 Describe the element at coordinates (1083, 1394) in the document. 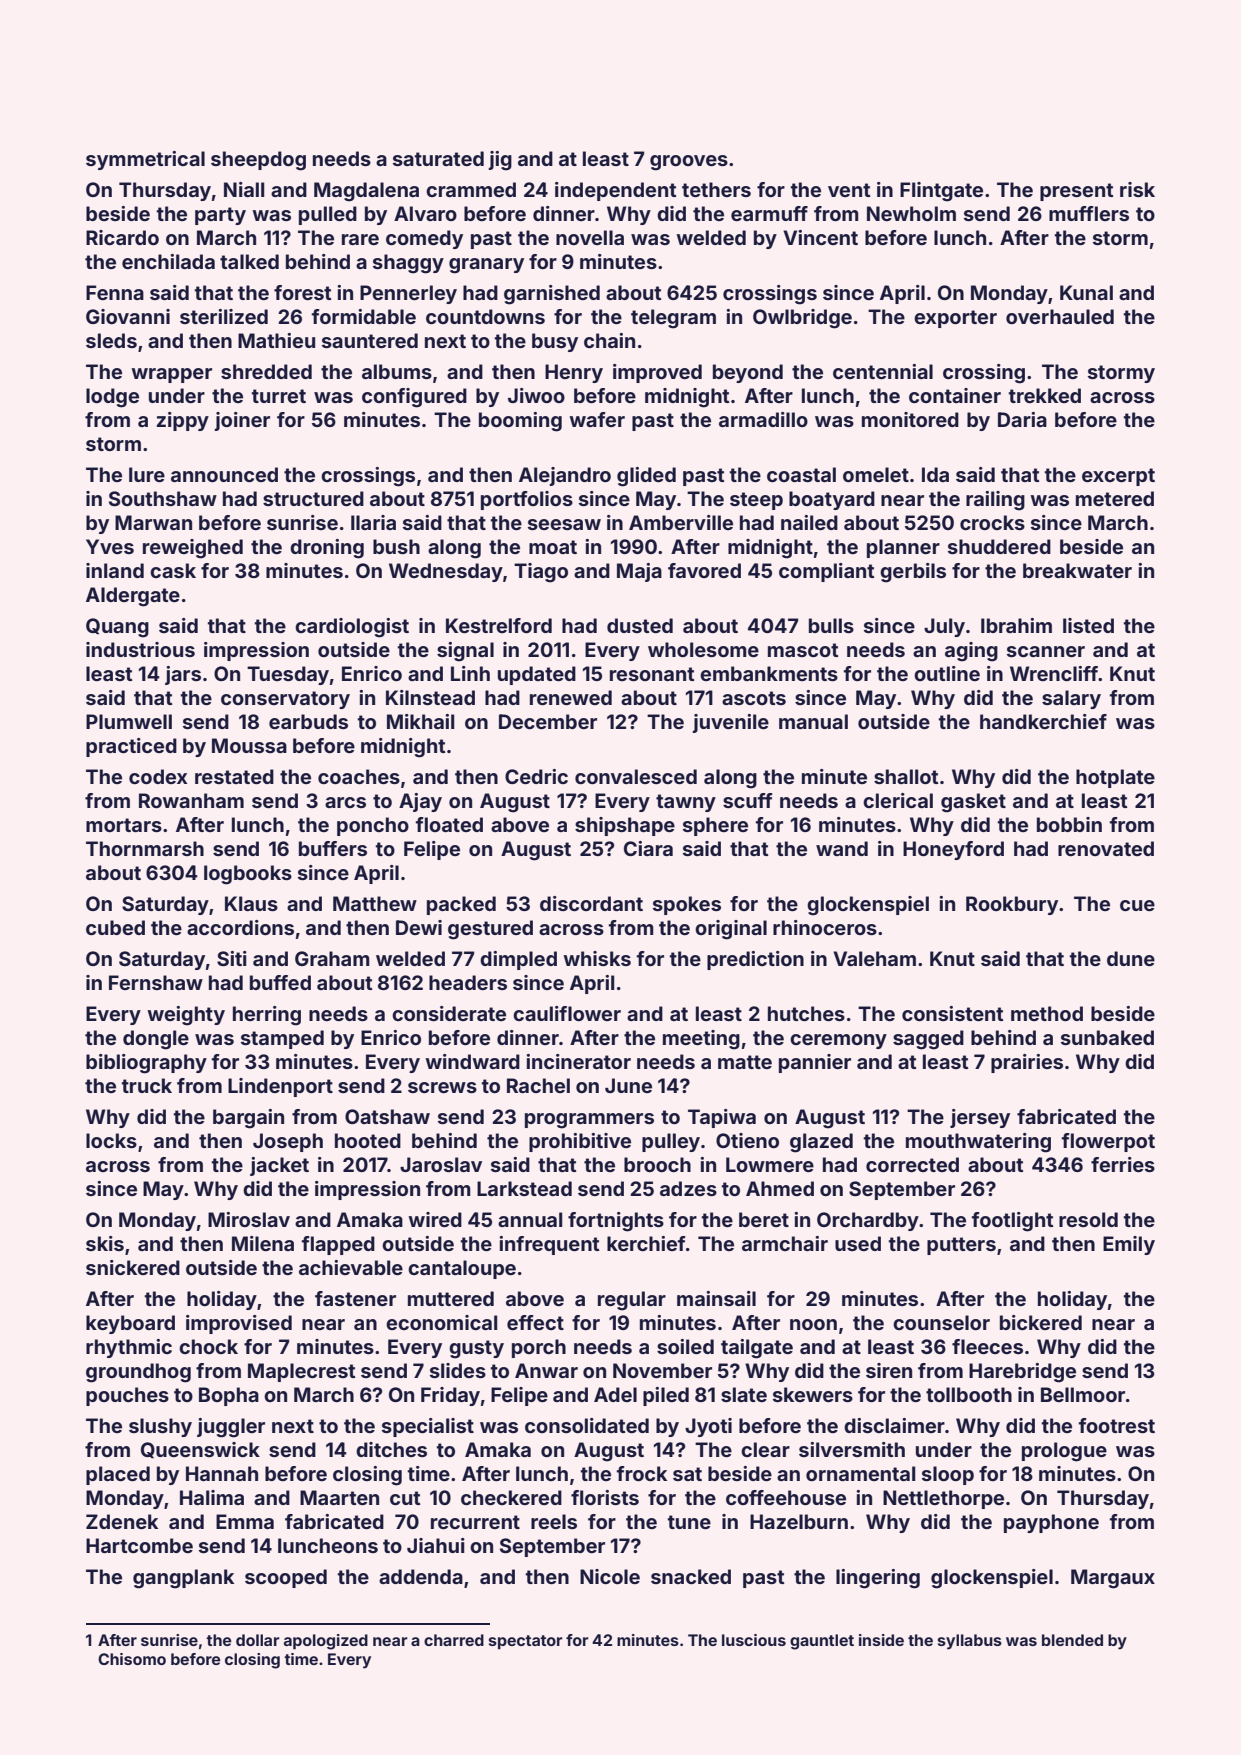

I see `Bellmoor` at that location.
